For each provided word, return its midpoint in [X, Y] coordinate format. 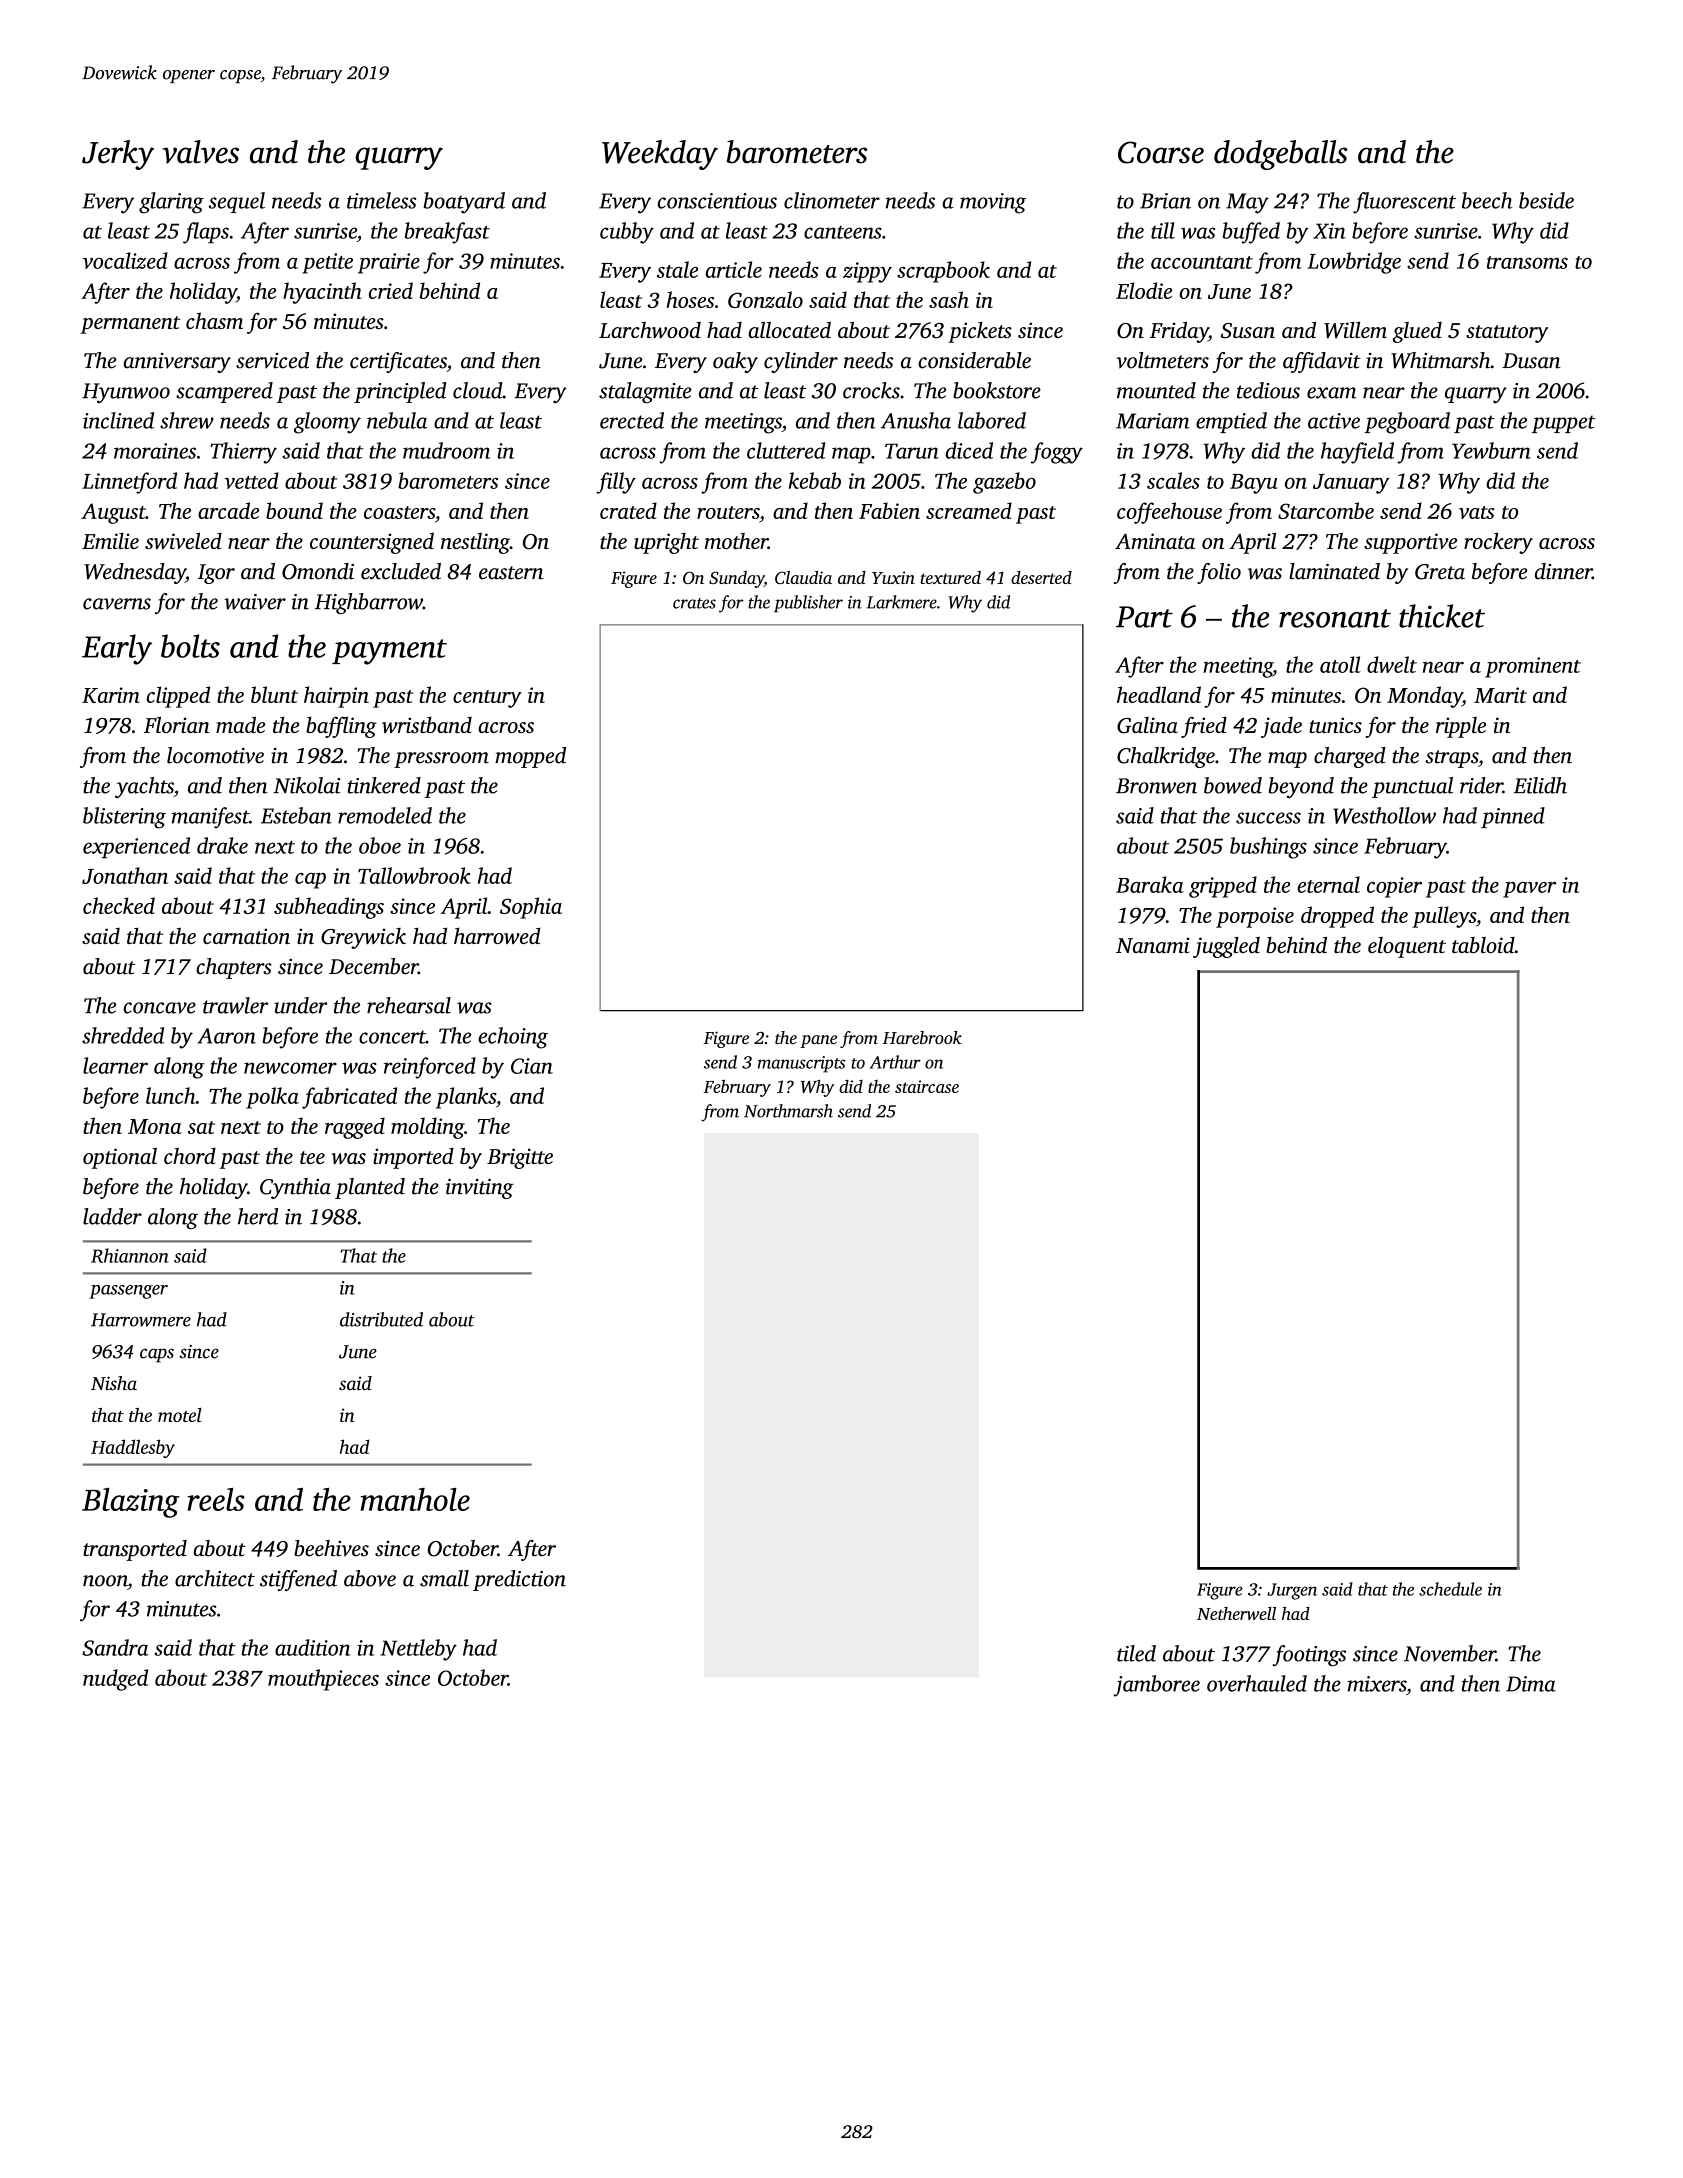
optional [120, 1158]
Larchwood [650, 330]
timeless [381, 200]
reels [216, 1499]
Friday [1179, 332]
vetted [252, 480]
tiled [1136, 1653]
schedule [1450, 1589]
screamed [969, 510]
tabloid [1483, 945]
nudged [115, 1680]
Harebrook [922, 1037]
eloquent [1407, 947]
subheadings [329, 908]
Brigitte [520, 1158]
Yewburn [1491, 450]
